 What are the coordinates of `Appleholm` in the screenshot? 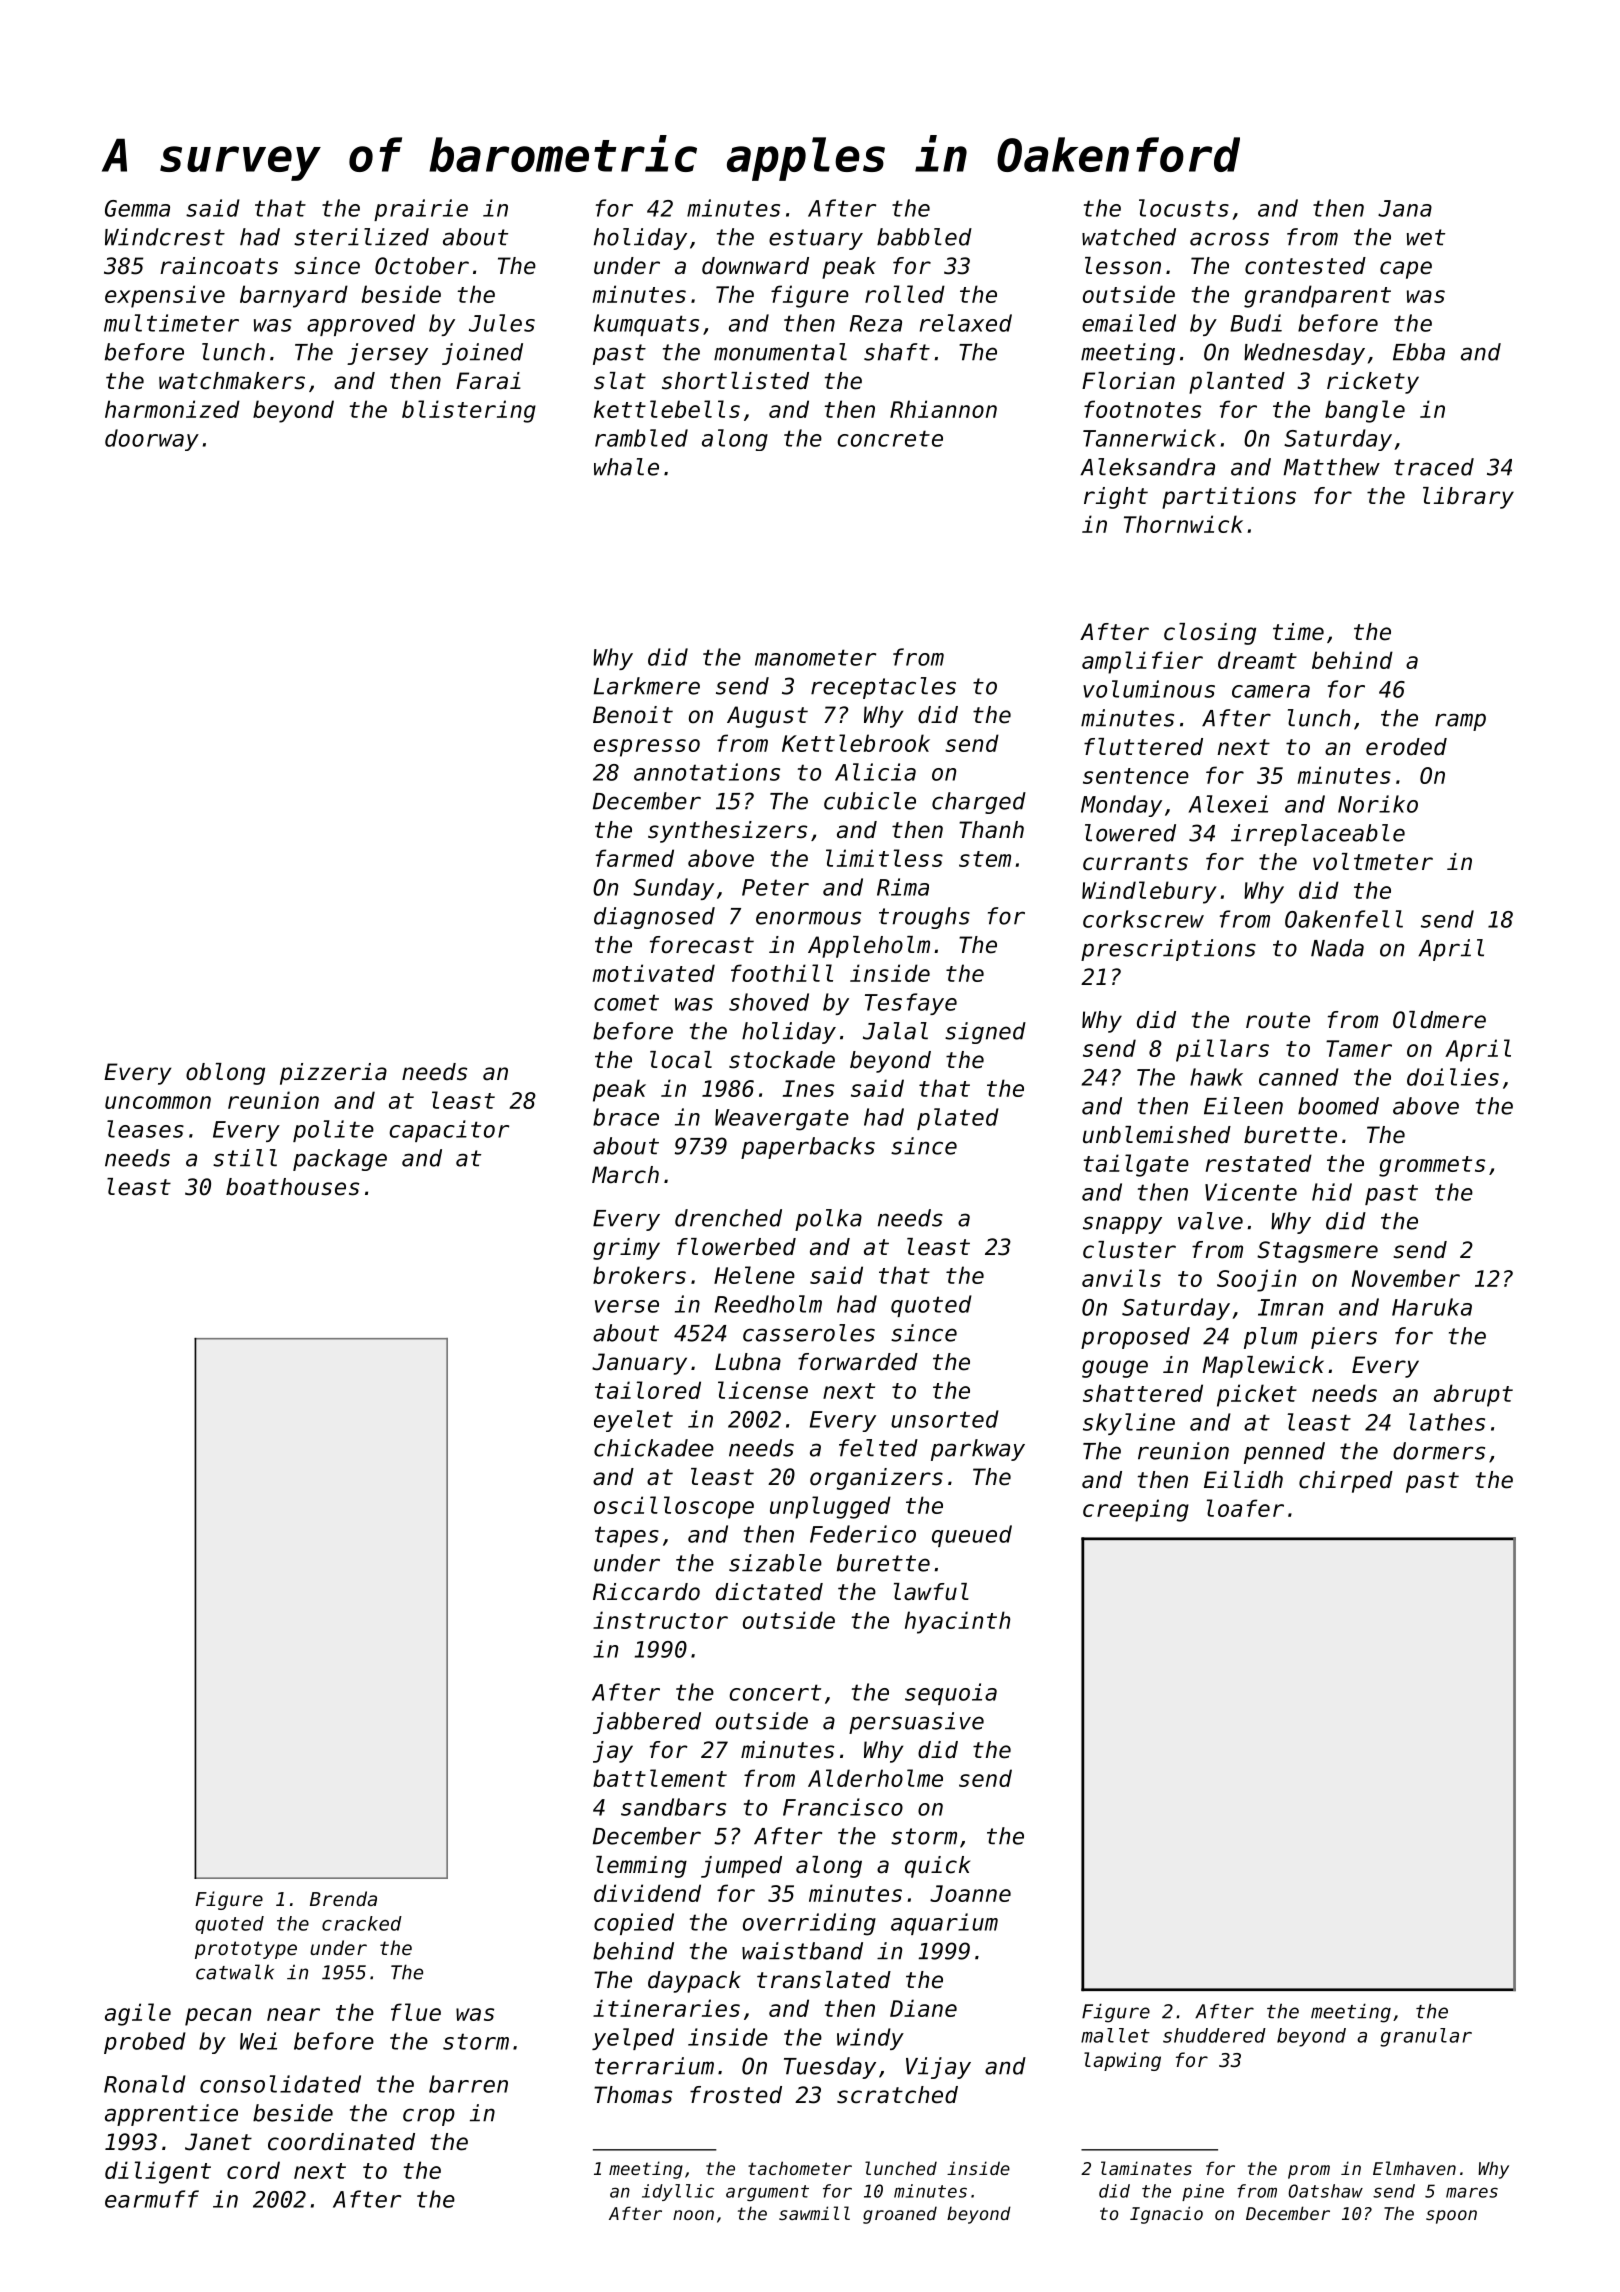 It's located at (869, 947).
